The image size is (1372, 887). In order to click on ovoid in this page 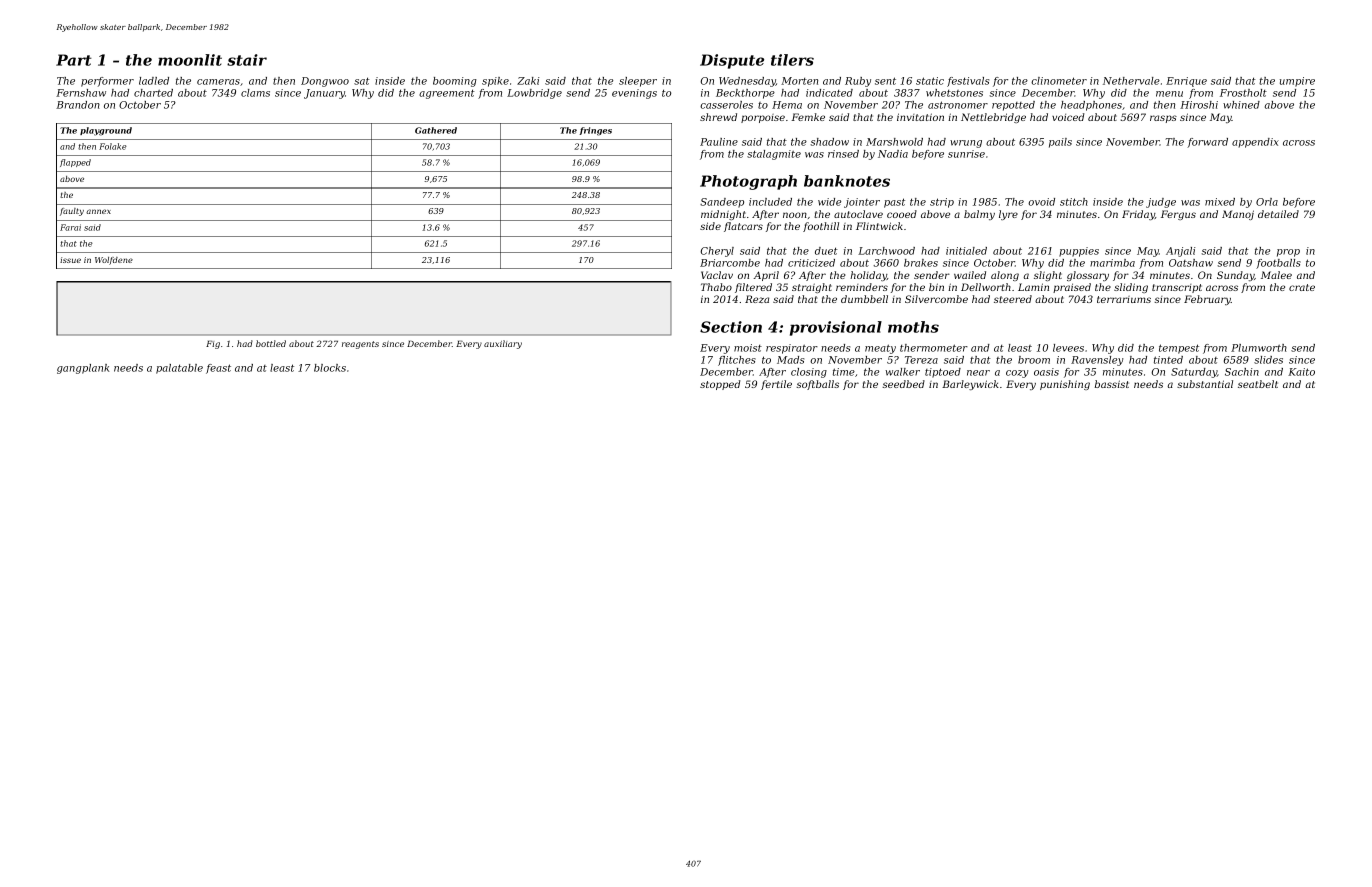, I will do `click(1041, 202)`.
